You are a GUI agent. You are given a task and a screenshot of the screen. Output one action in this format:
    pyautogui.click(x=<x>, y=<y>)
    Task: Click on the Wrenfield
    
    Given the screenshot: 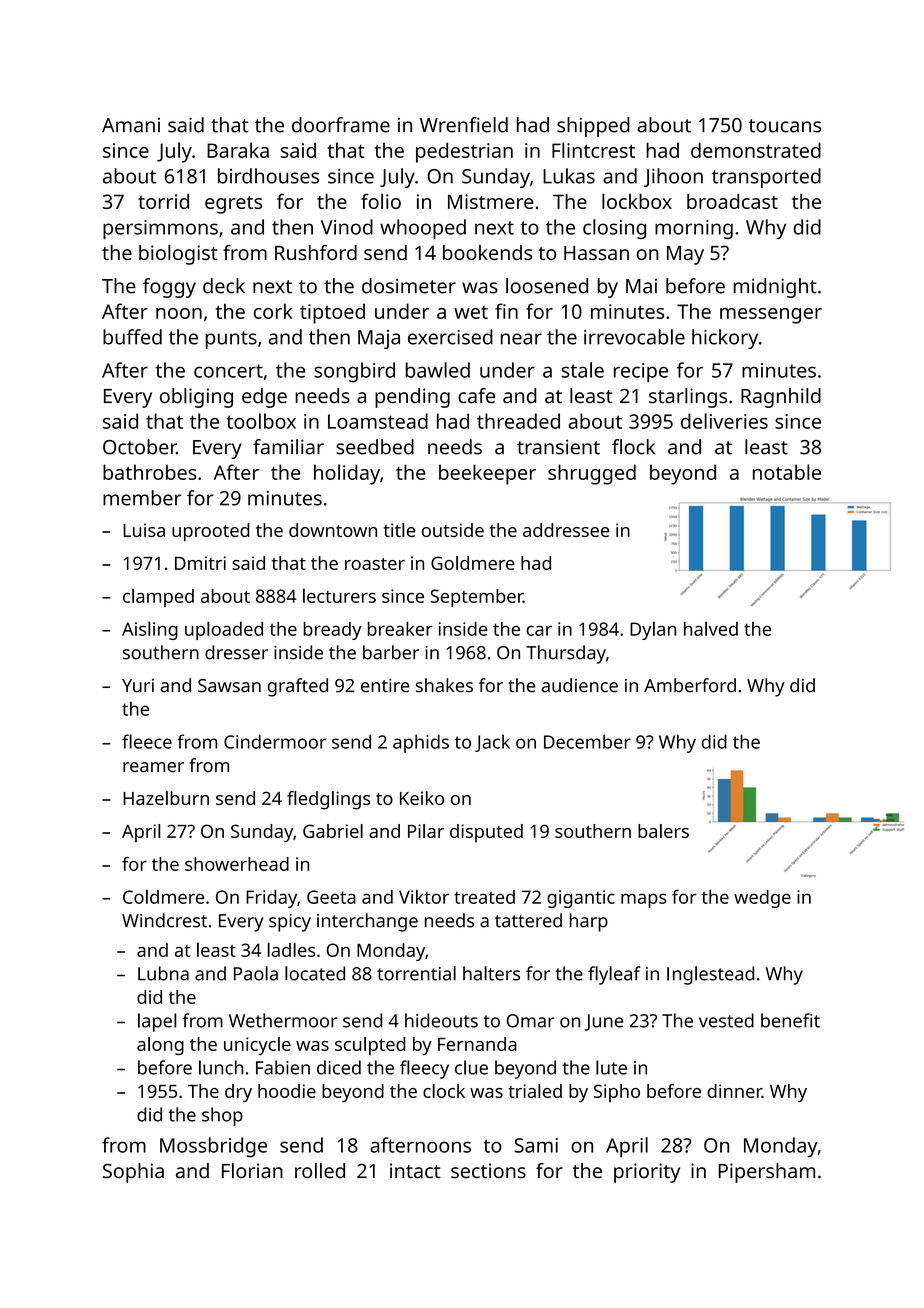 What is the action you would take?
    pyautogui.click(x=464, y=125)
